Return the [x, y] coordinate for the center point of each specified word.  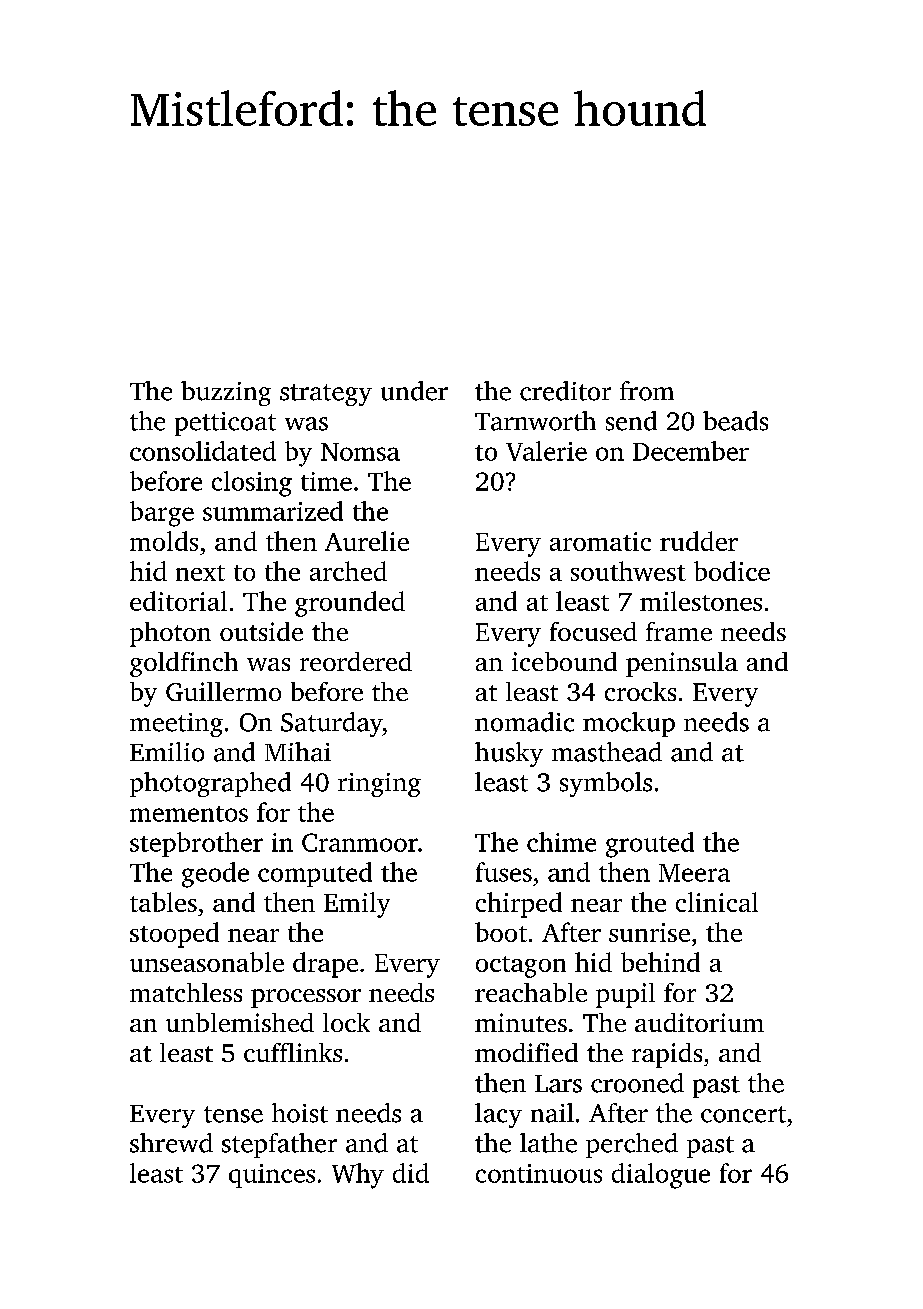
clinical [717, 902]
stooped [174, 935]
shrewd [171, 1143]
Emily [357, 905]
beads [735, 421]
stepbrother [196, 844]
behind [660, 962]
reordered [356, 661]
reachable [531, 992]
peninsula [682, 664]
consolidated [203, 451]
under [414, 391]
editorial [178, 601]
